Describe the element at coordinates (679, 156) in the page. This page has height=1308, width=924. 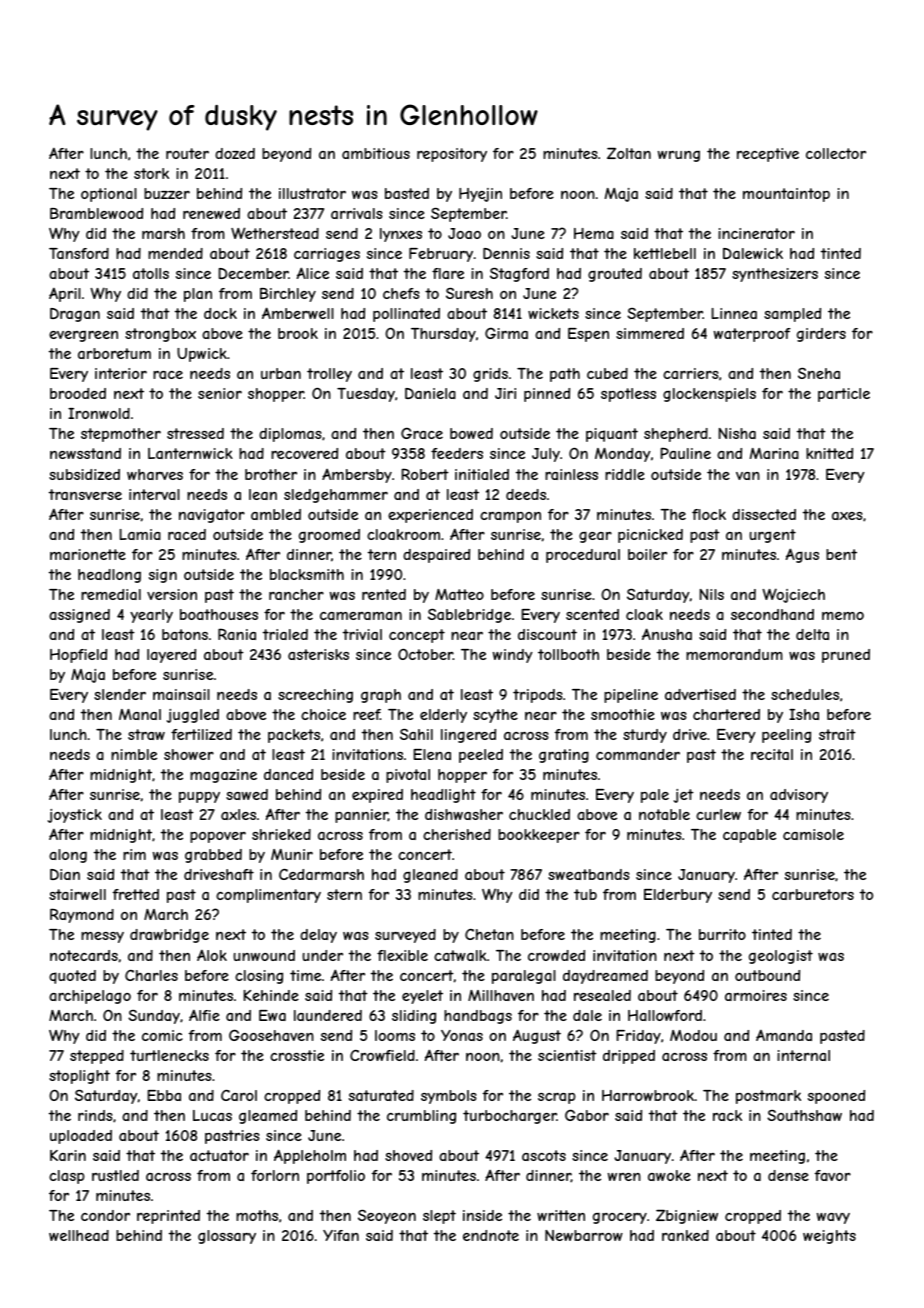
I see `wrung` at that location.
